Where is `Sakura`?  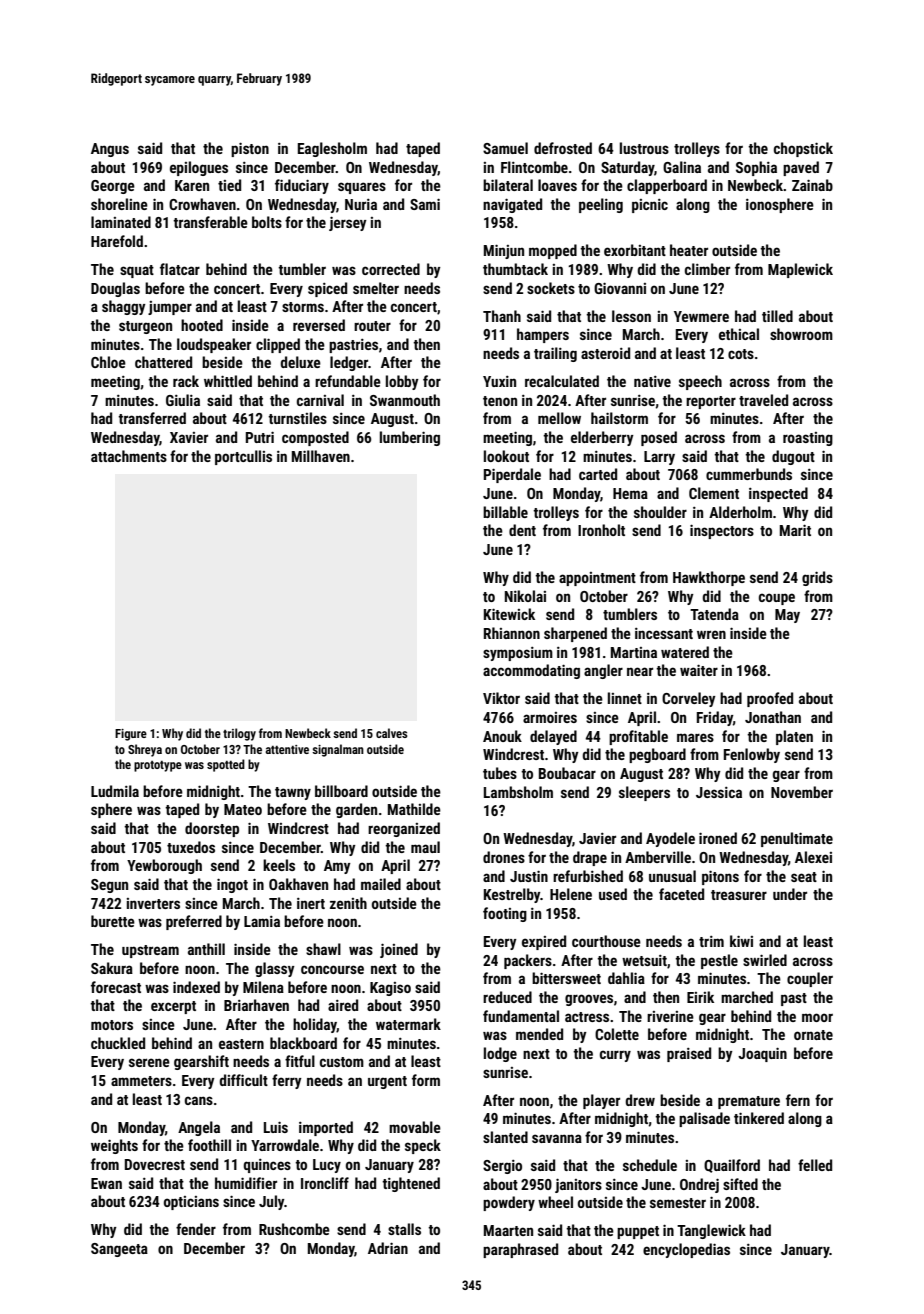 Sakura is located at coordinates (112, 968).
